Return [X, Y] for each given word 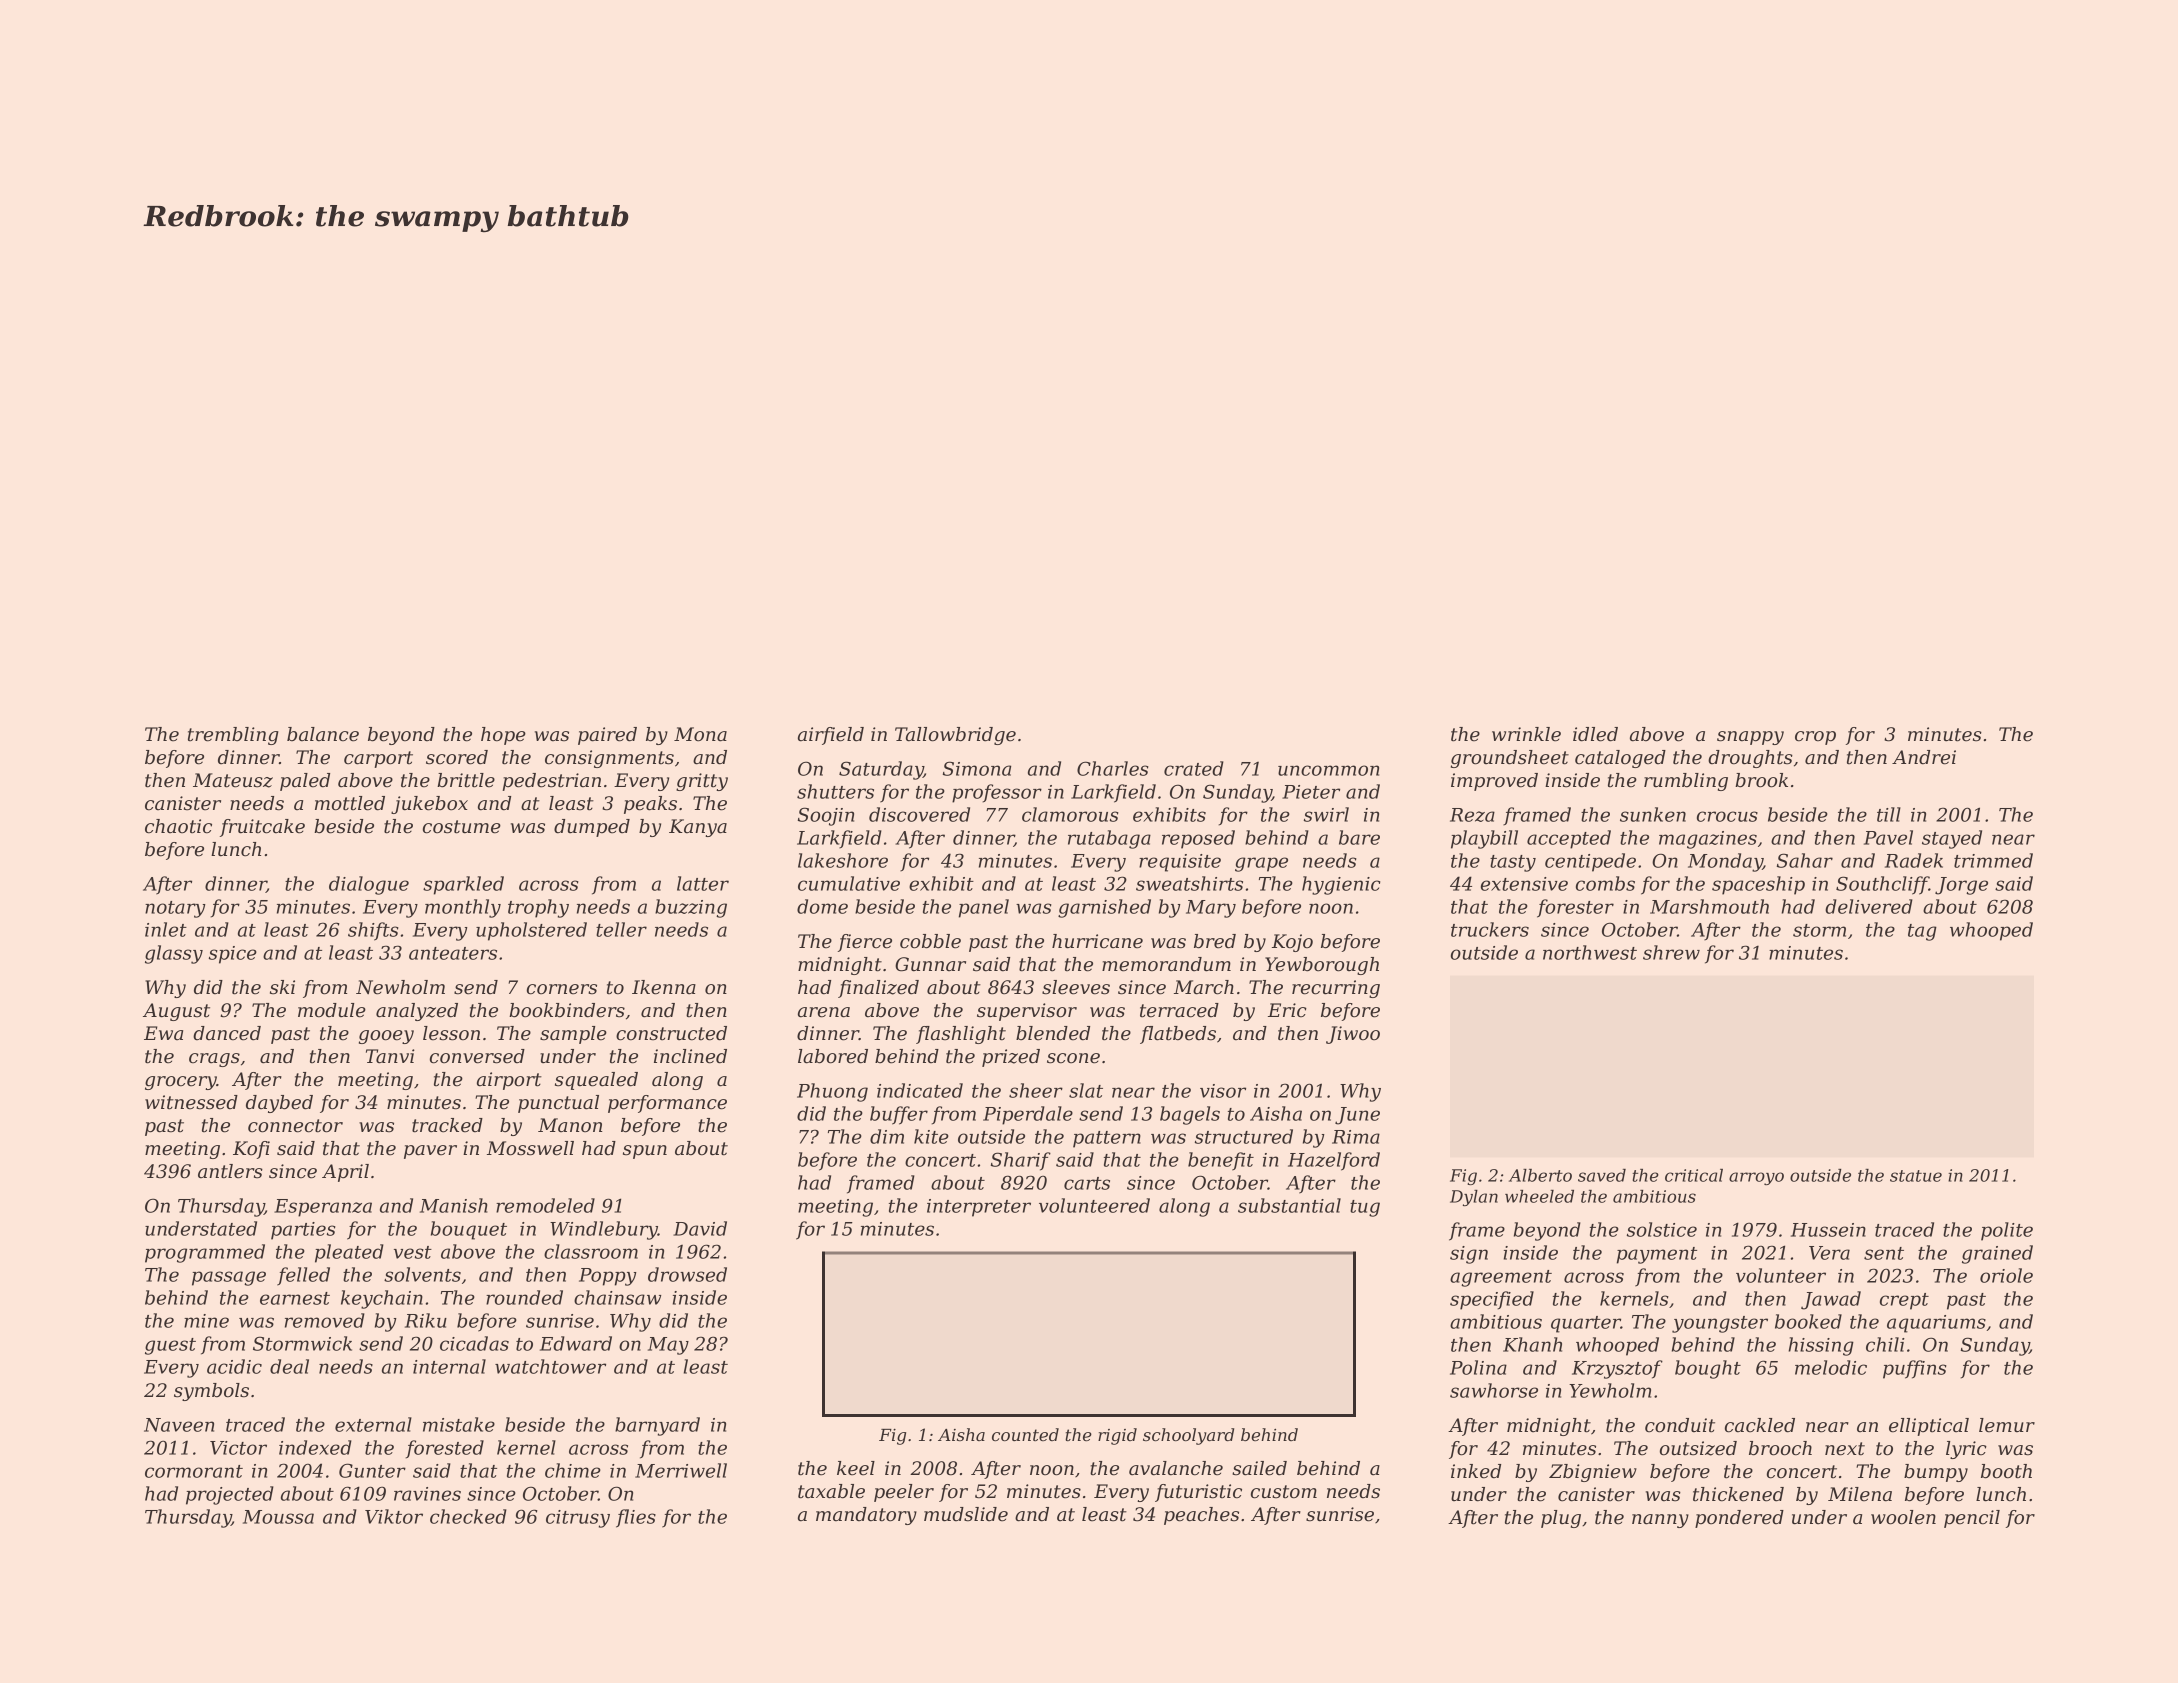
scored [457, 757]
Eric [1287, 1010]
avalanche [1176, 1468]
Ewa [163, 1033]
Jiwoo [1353, 1035]
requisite [1180, 863]
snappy [1750, 738]
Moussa [278, 1517]
